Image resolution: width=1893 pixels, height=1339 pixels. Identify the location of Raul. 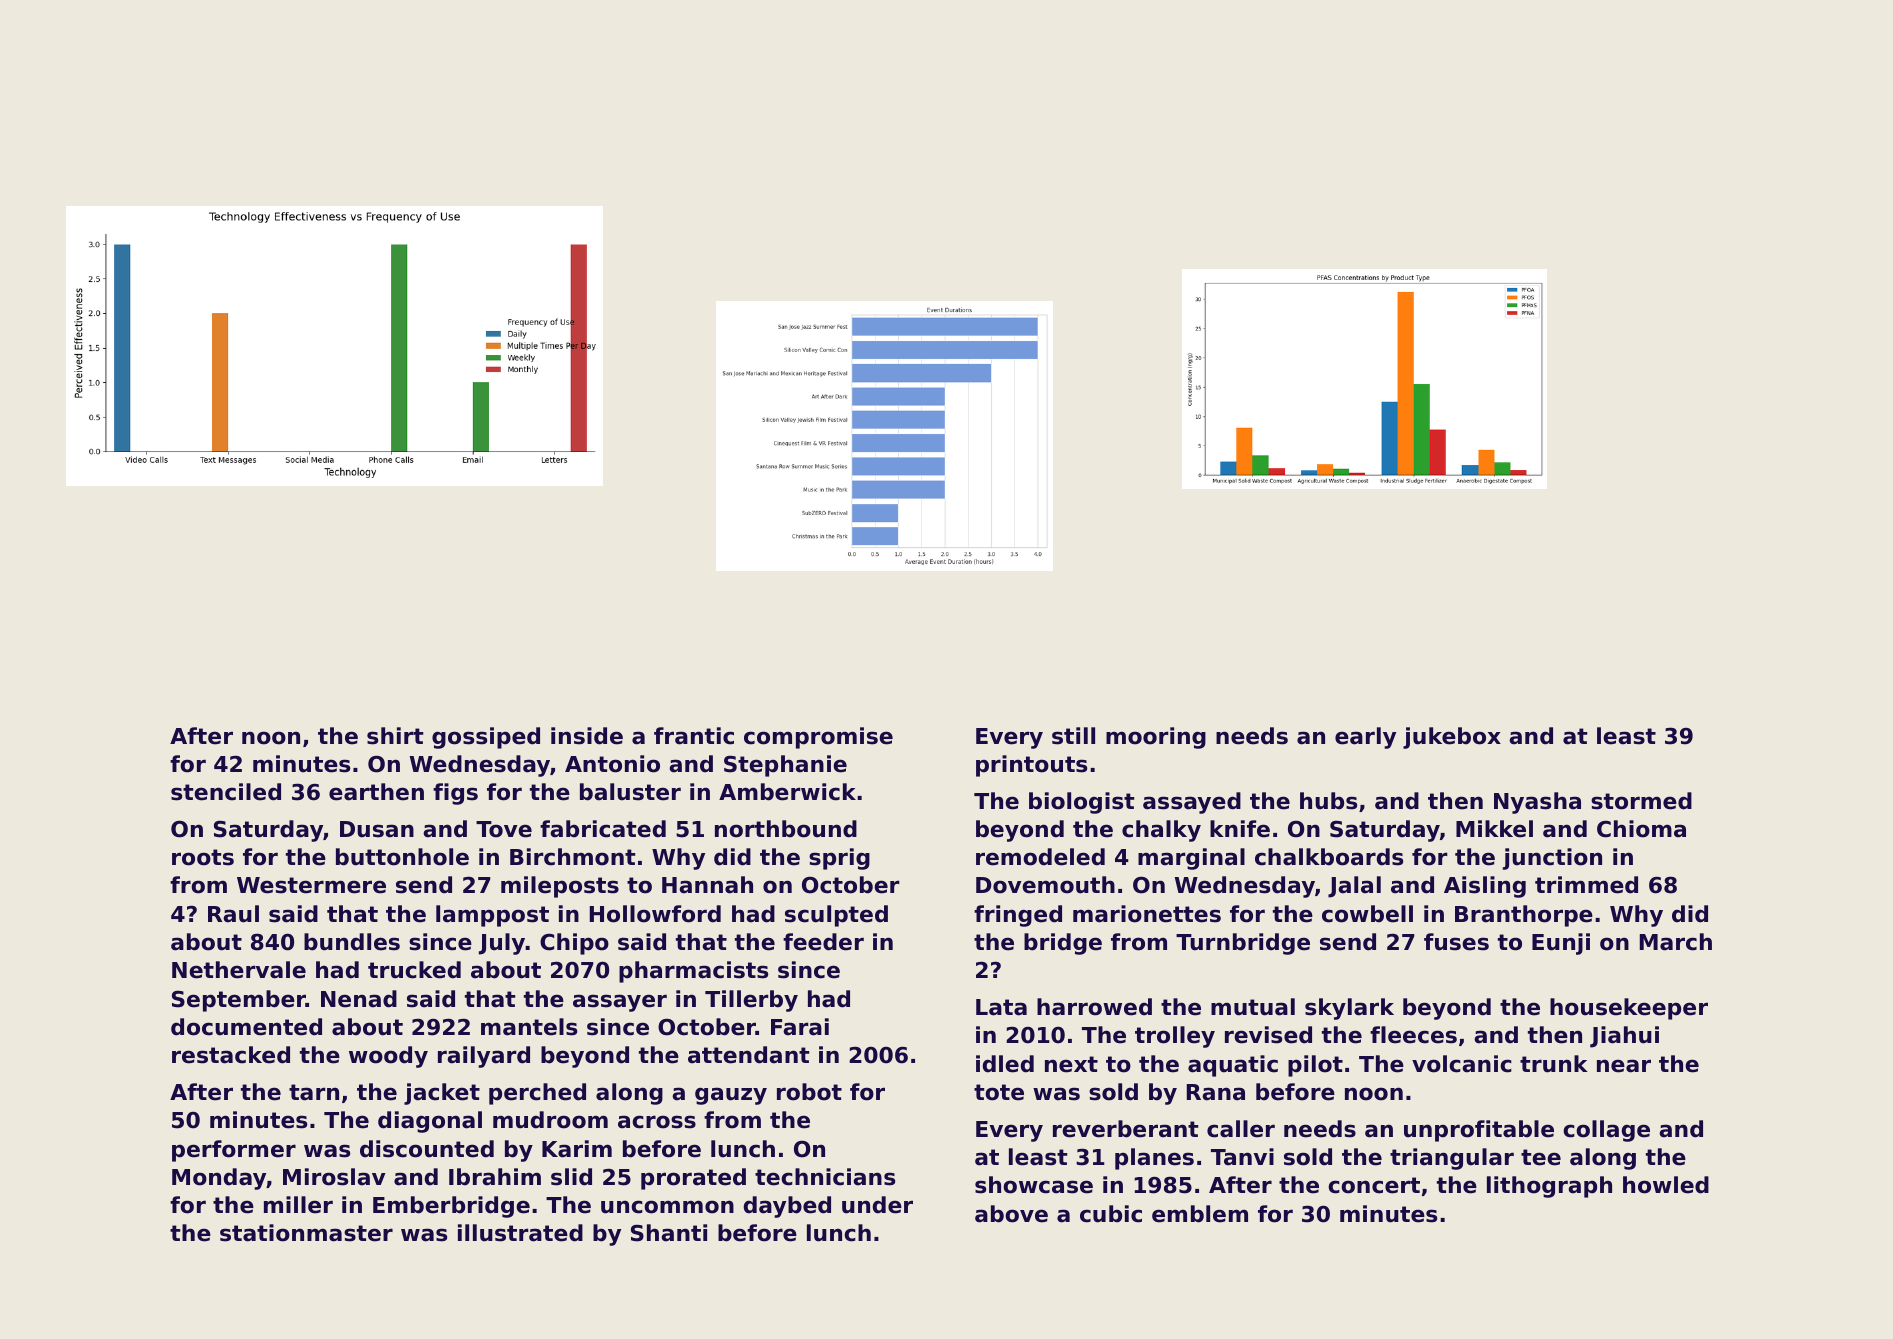
(233, 914).
